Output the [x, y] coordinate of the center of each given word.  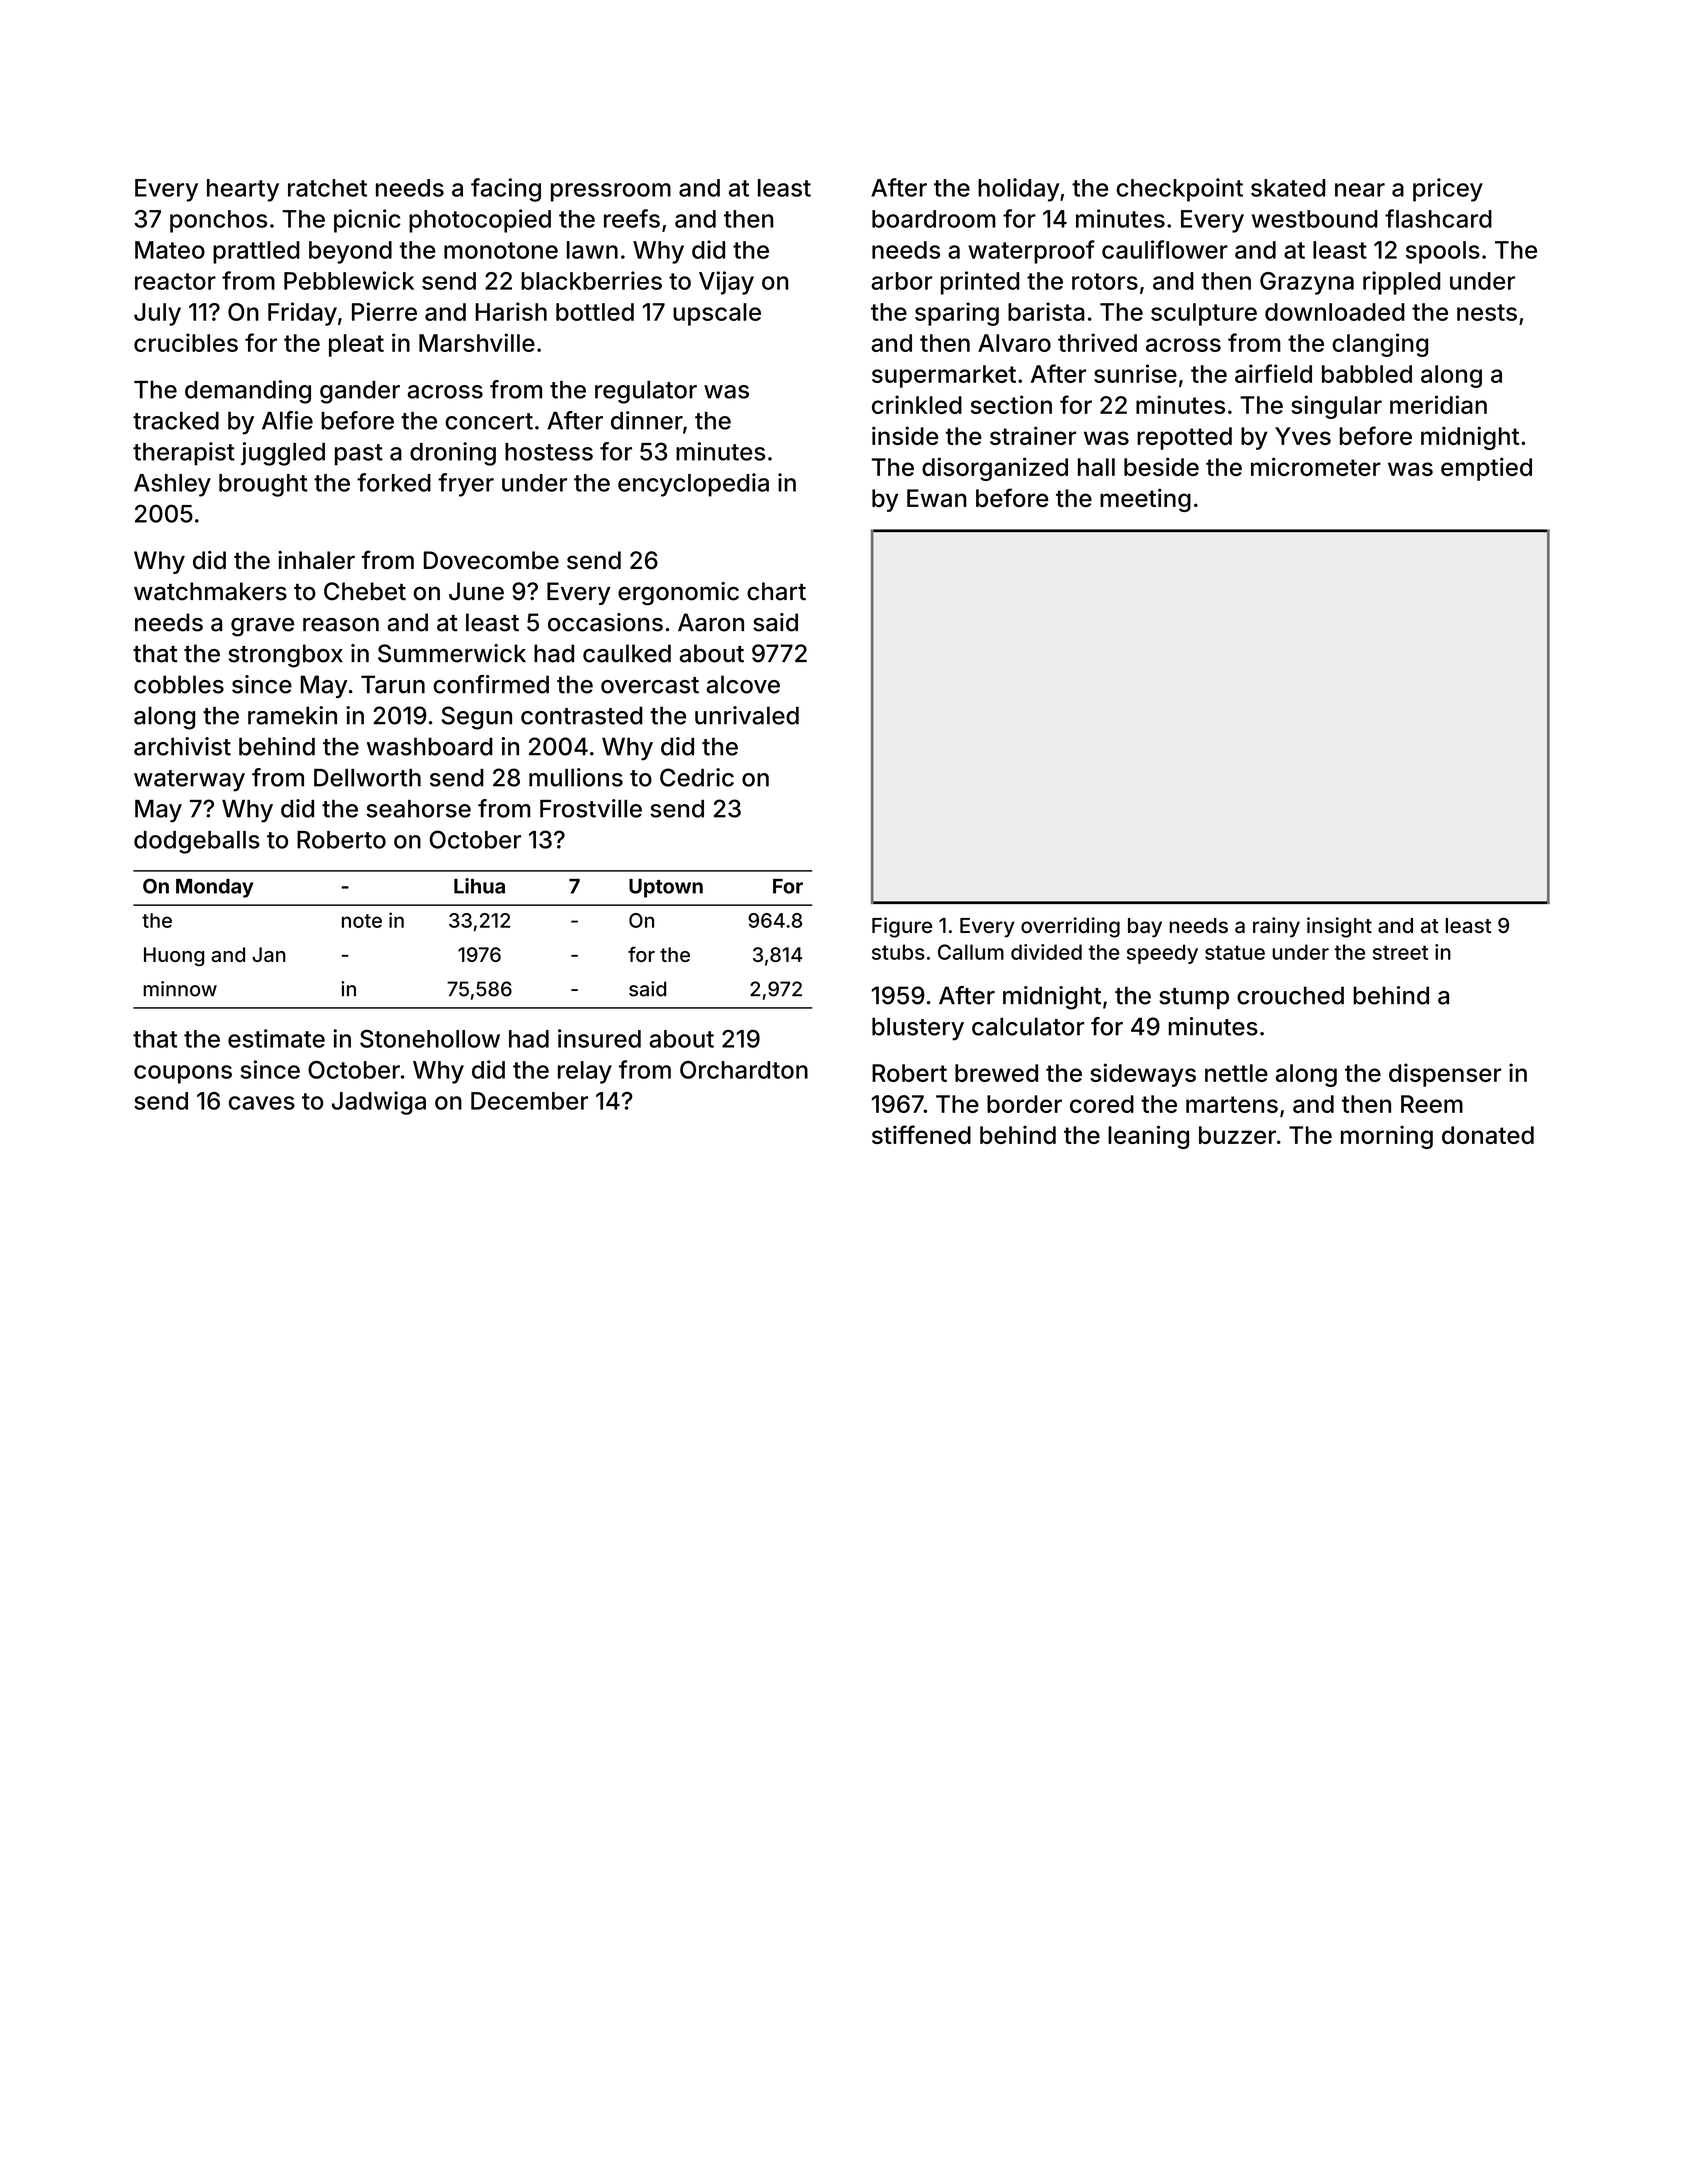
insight [1339, 927]
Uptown [666, 888]
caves [262, 1103]
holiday [1018, 190]
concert [489, 421]
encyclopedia [693, 485]
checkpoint [1180, 190]
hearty [243, 190]
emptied [1486, 469]
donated [1488, 1135]
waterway [189, 781]
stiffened [921, 1134]
